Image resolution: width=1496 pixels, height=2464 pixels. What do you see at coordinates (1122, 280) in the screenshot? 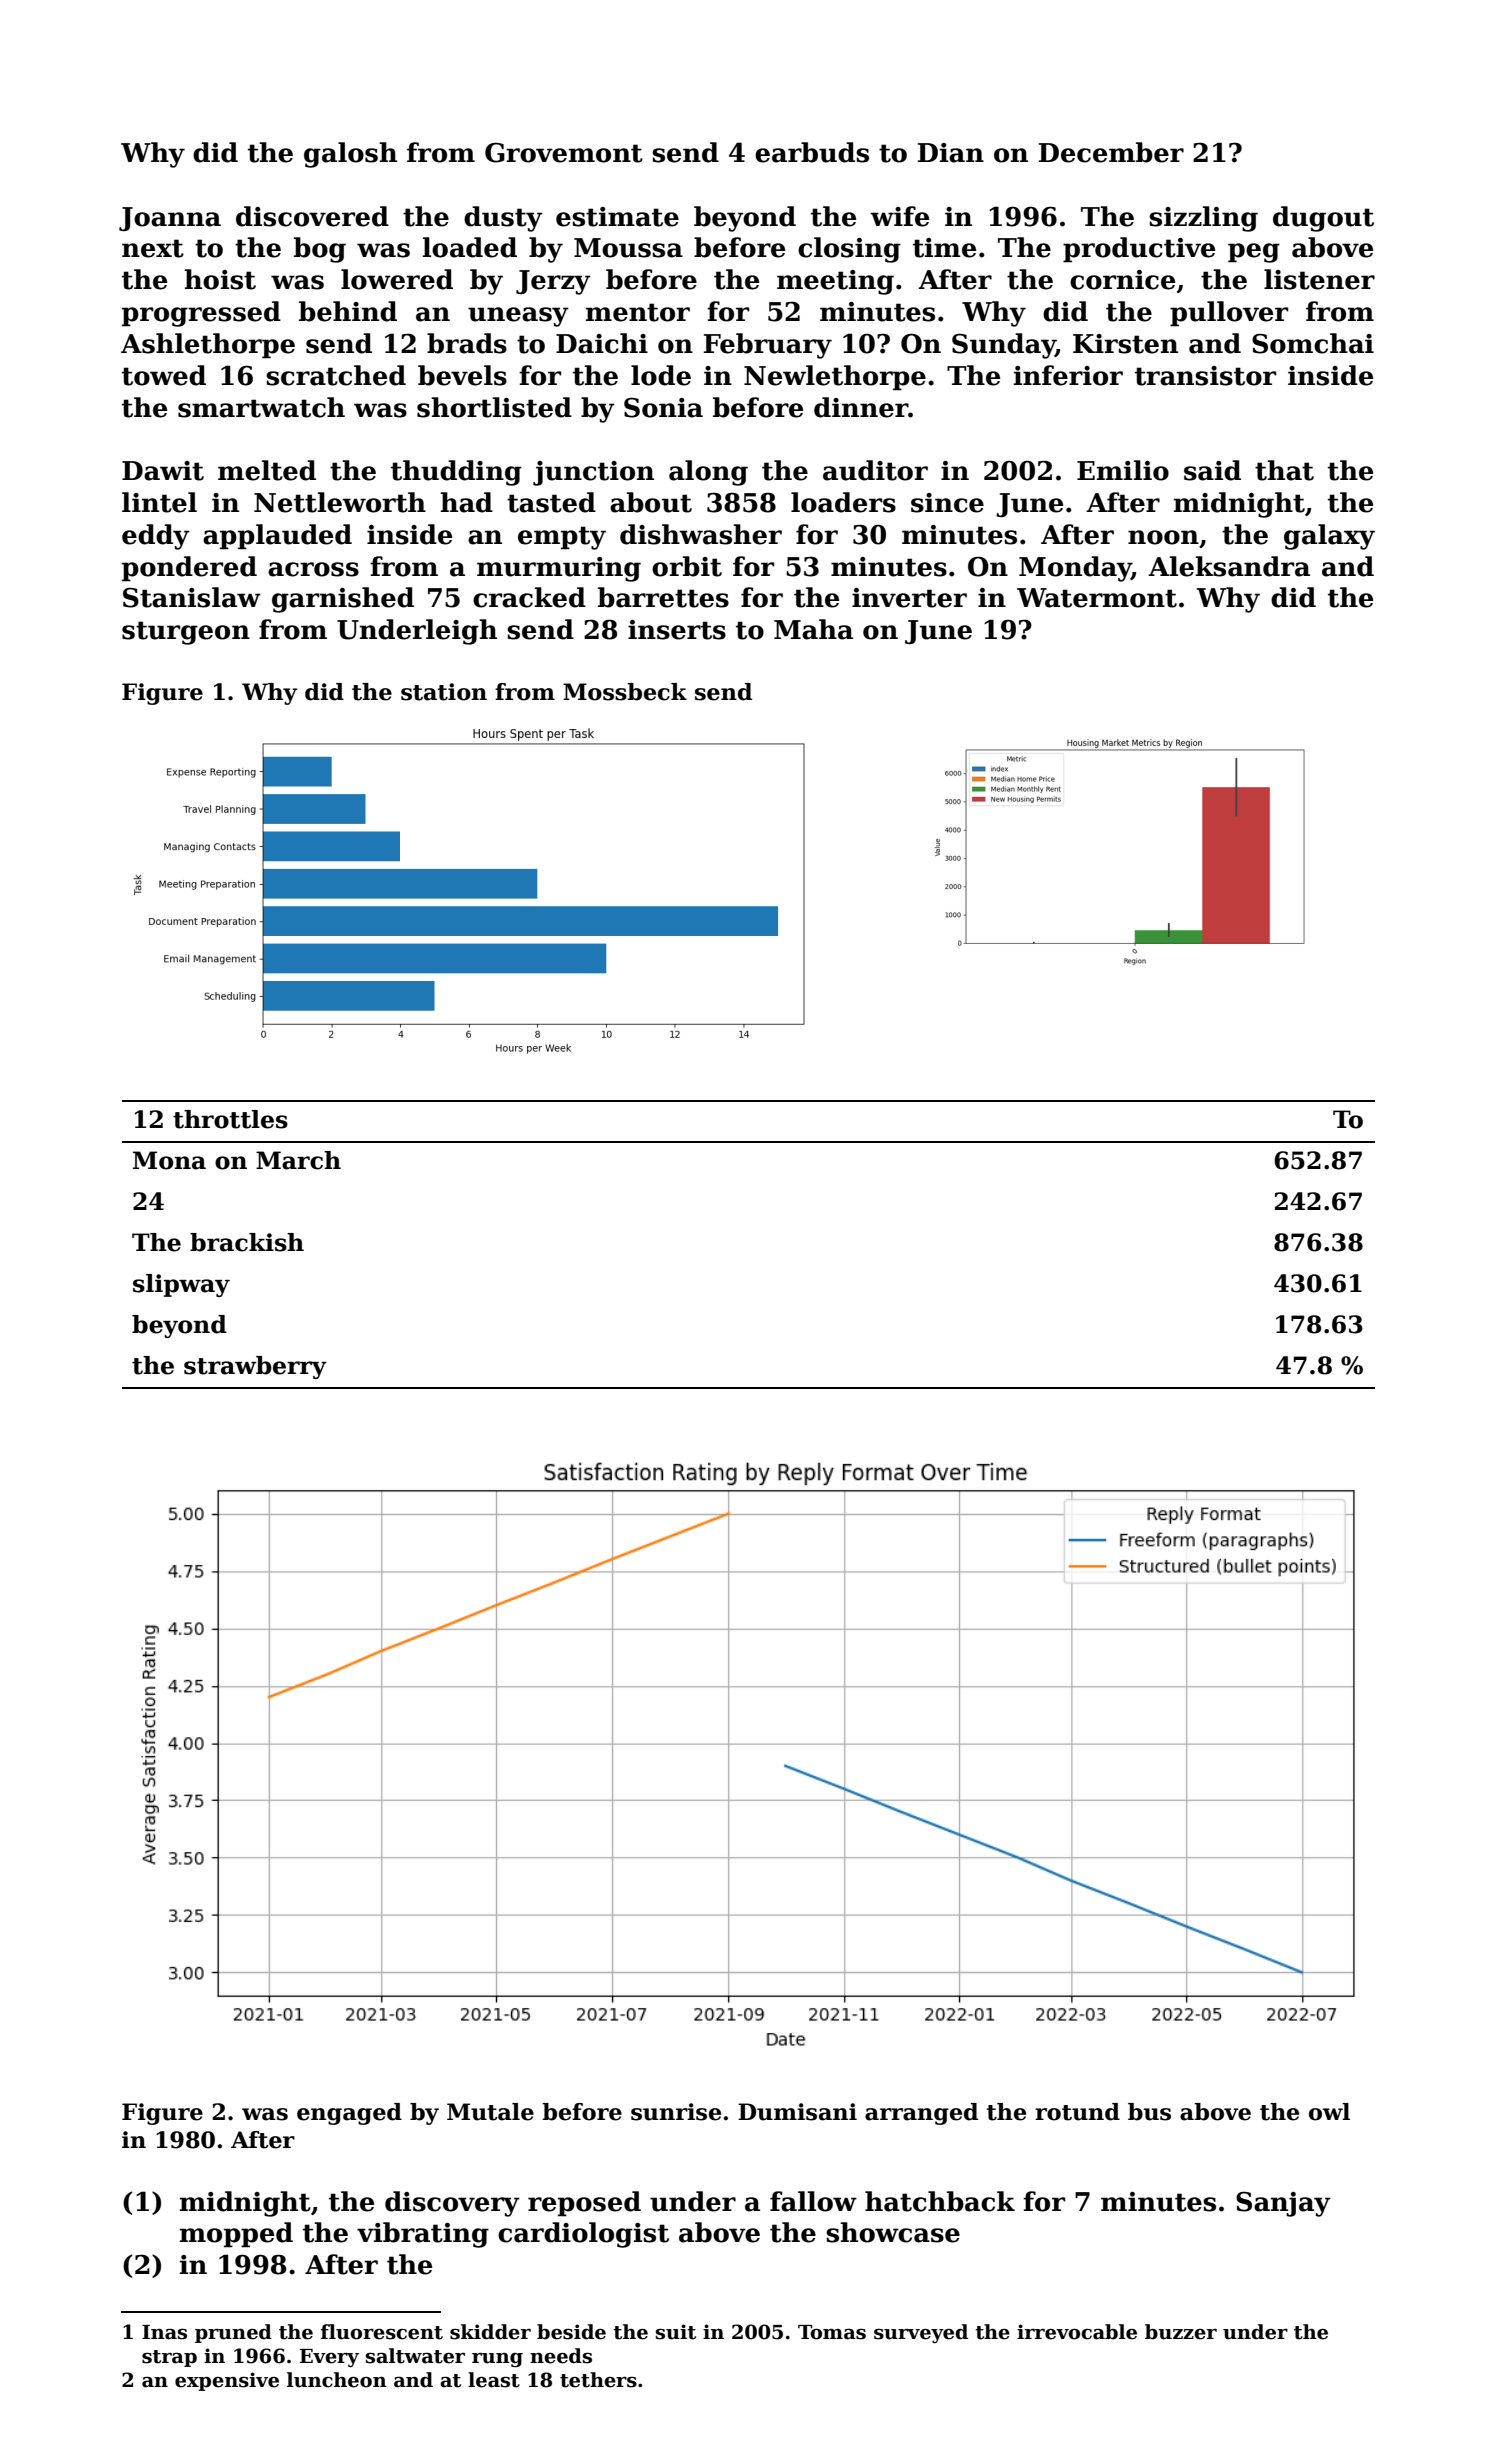
I see `cornice` at bounding box center [1122, 280].
